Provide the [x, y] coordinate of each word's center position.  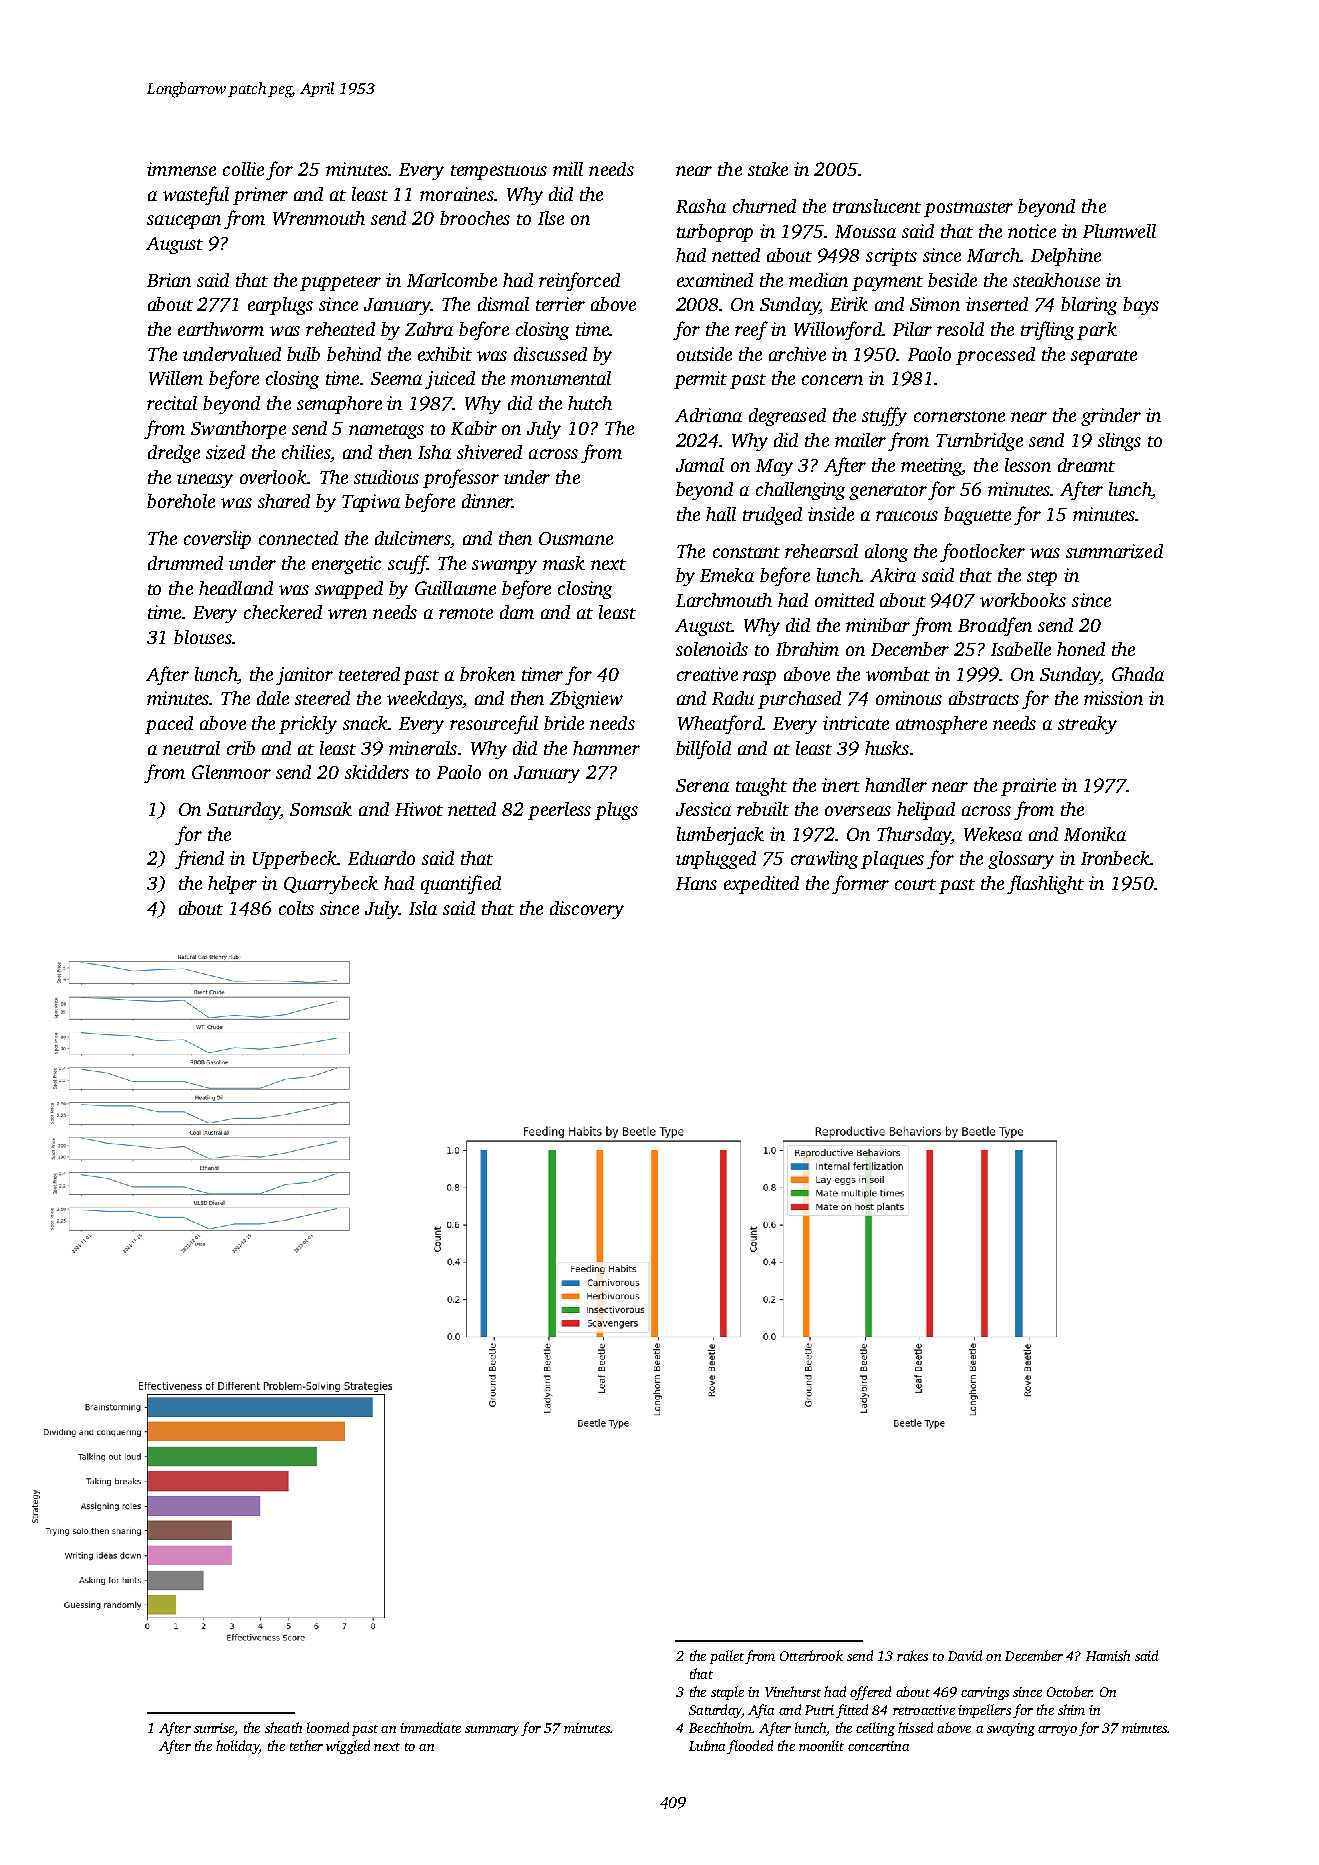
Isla [423, 908]
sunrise [214, 1728]
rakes [912, 1655]
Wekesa [993, 834]
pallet [727, 1657]
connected [298, 538]
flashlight [1045, 884]
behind [354, 354]
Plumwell [1119, 231]
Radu [733, 698]
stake [768, 169]
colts [296, 908]
